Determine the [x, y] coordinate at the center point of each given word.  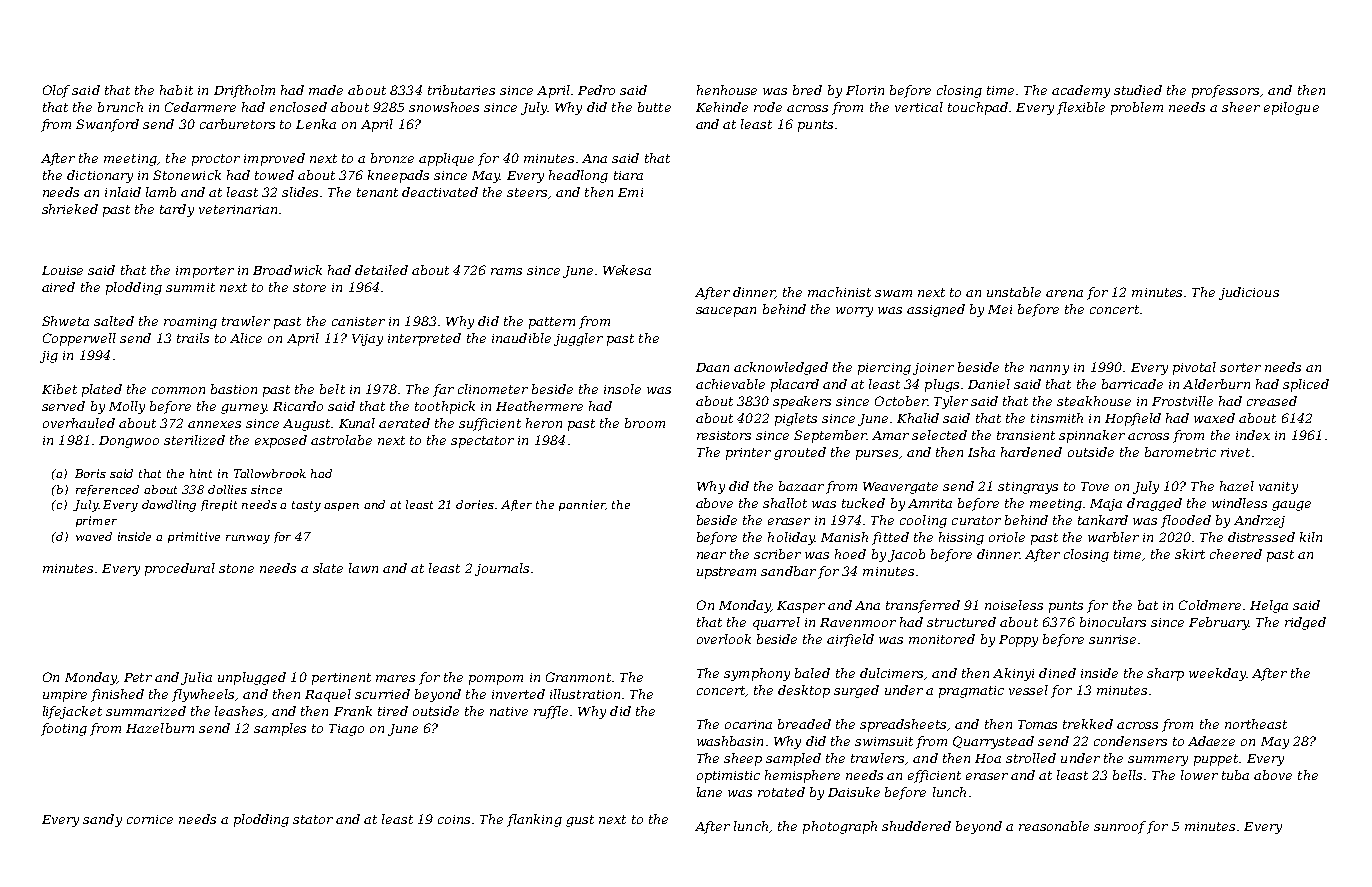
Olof [56, 91]
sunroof [1120, 827]
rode [768, 107]
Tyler [951, 402]
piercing [884, 369]
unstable [1014, 292]
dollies [227, 489]
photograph [840, 827]
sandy [102, 820]
